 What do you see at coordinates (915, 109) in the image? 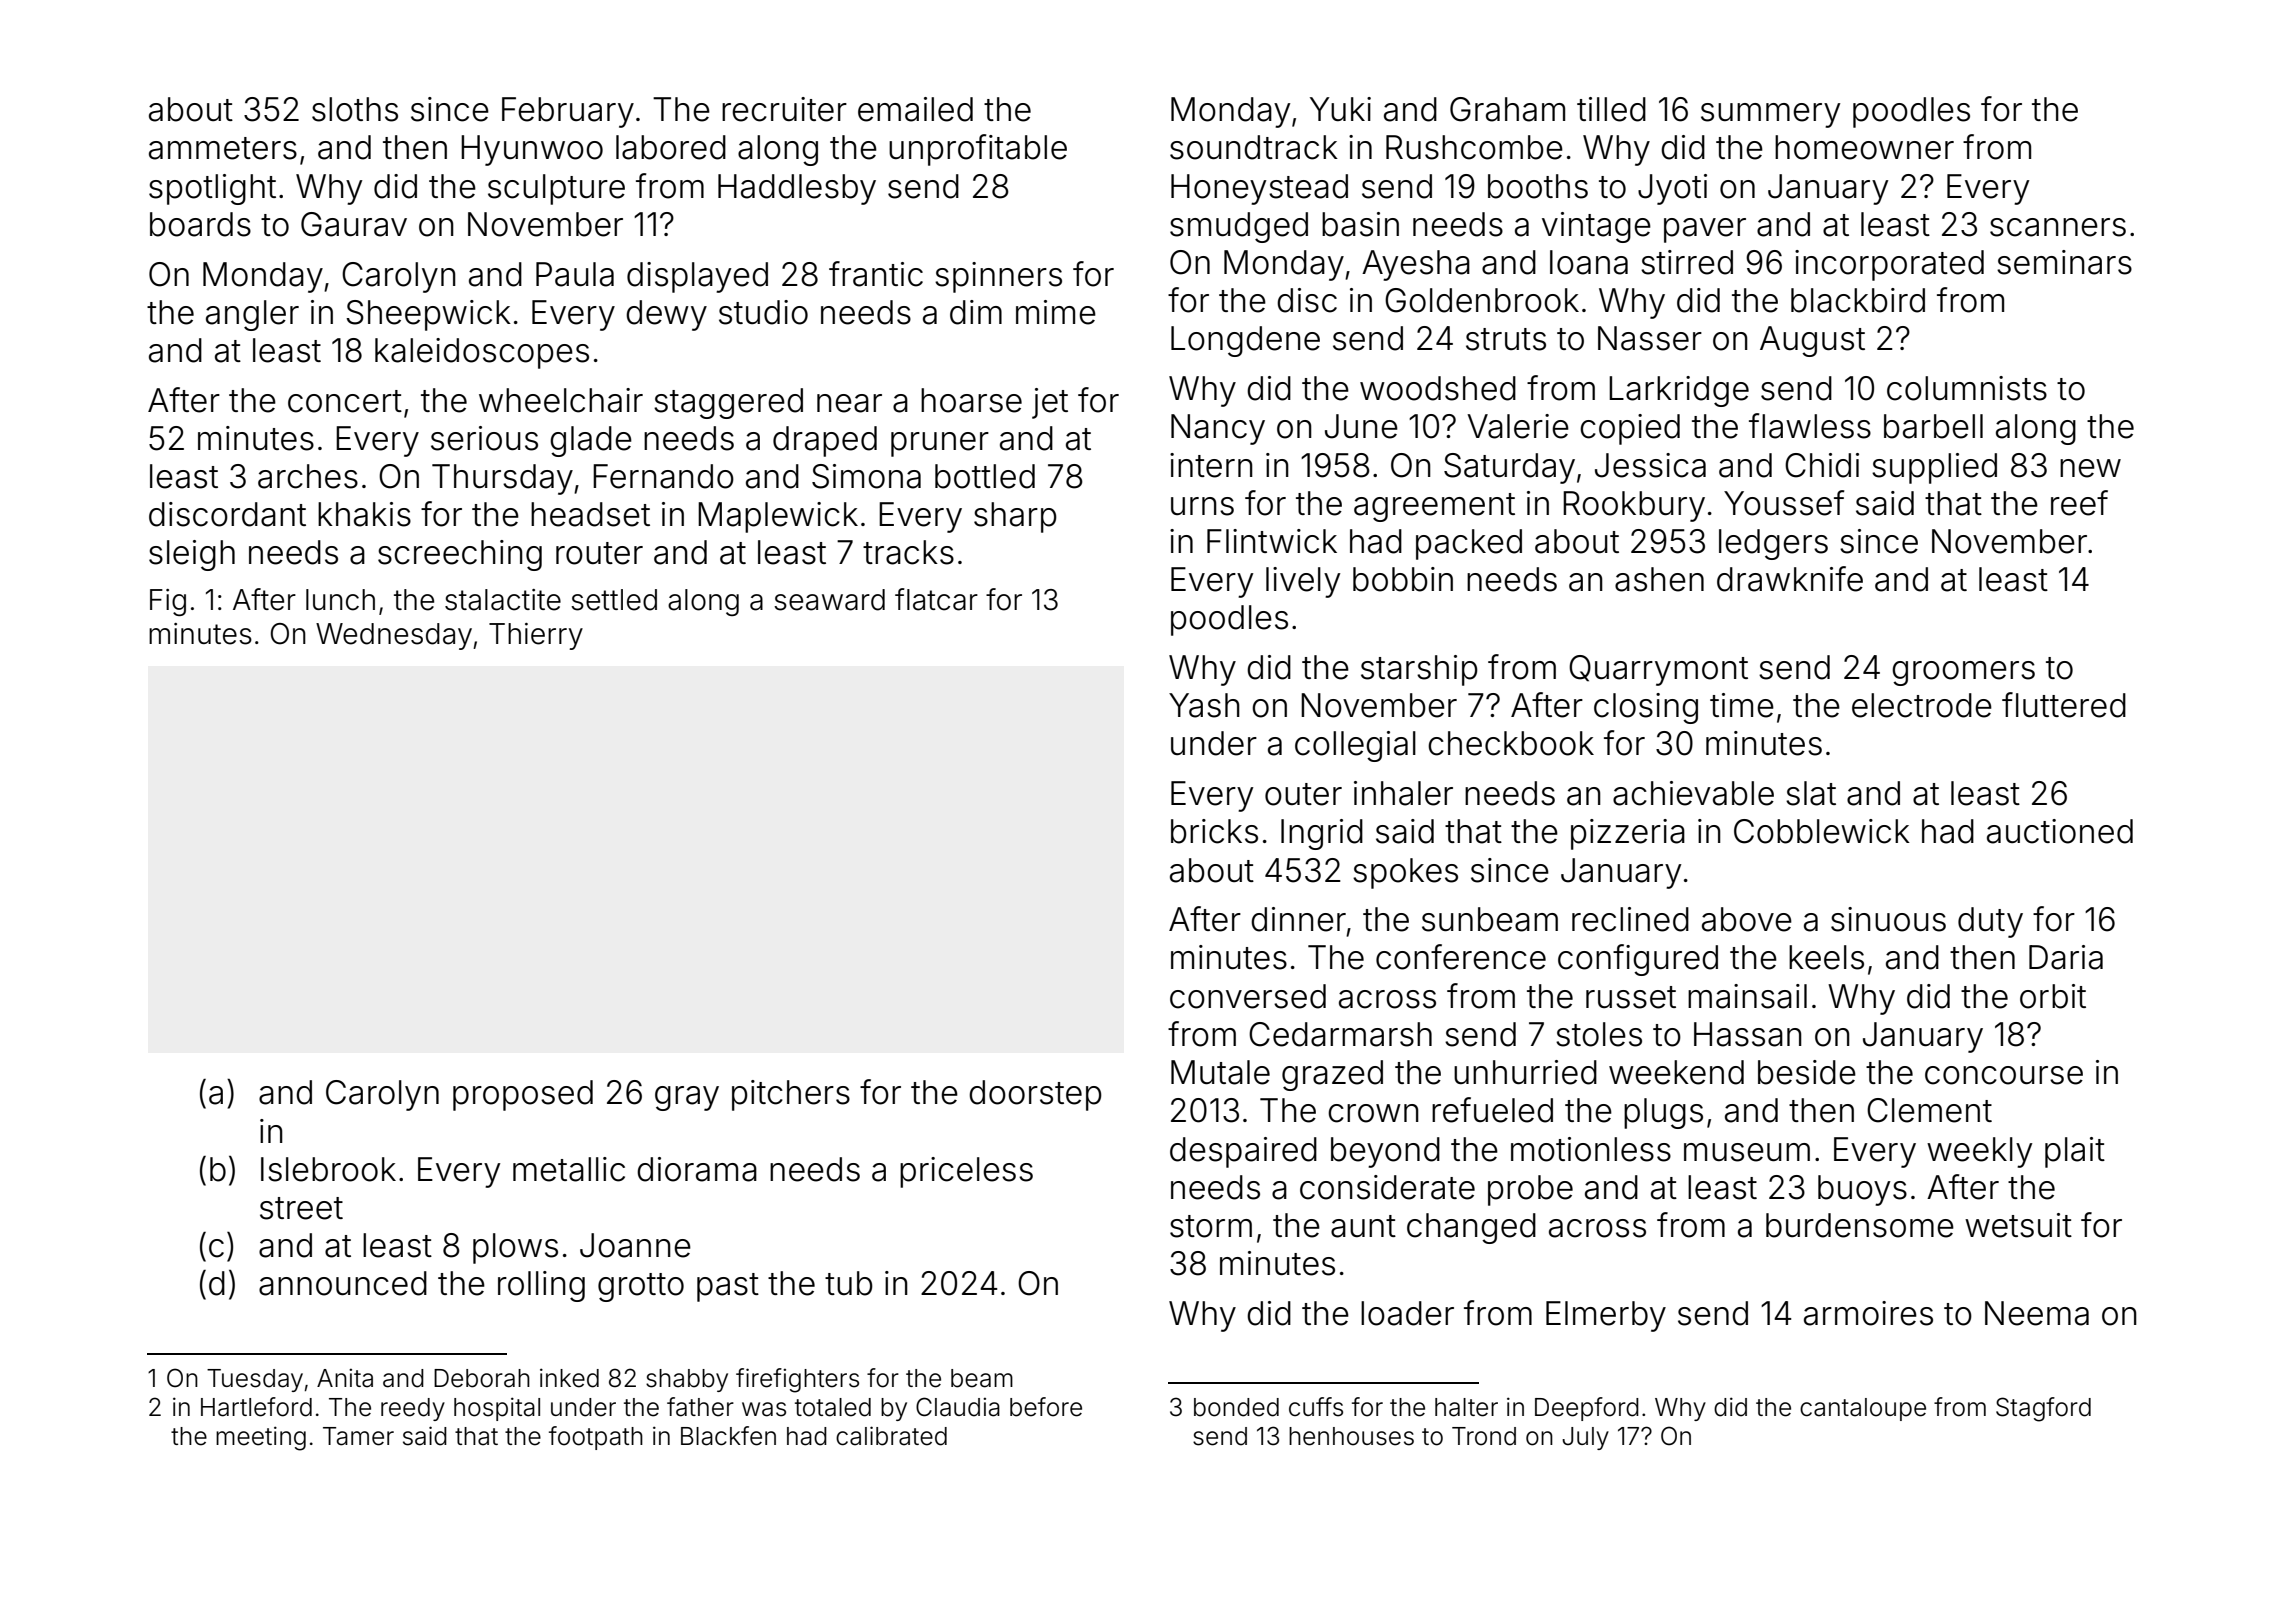
I see `emailed` at bounding box center [915, 109].
